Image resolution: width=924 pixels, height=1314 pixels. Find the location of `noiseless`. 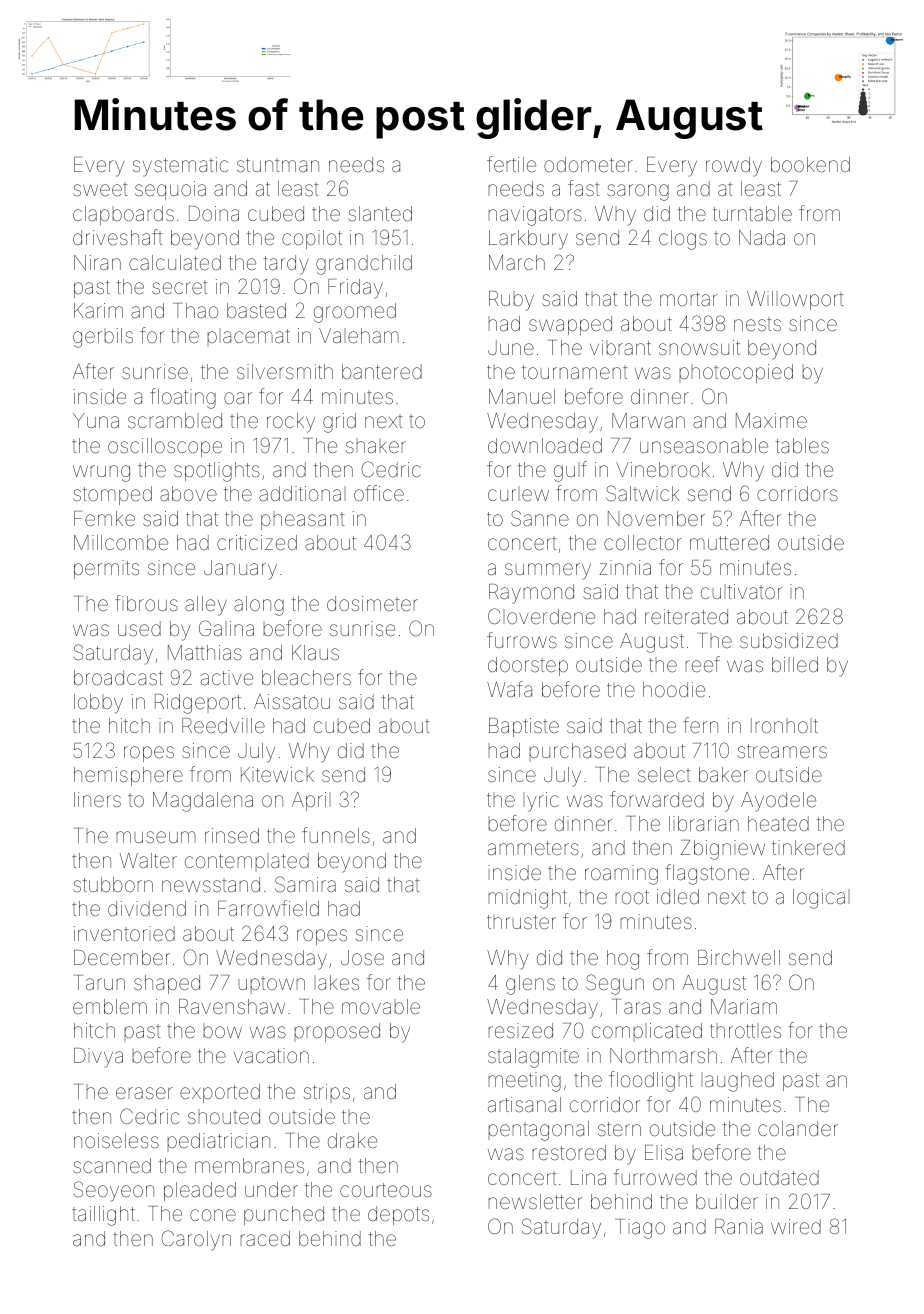

noiseless is located at coordinates (116, 1140).
